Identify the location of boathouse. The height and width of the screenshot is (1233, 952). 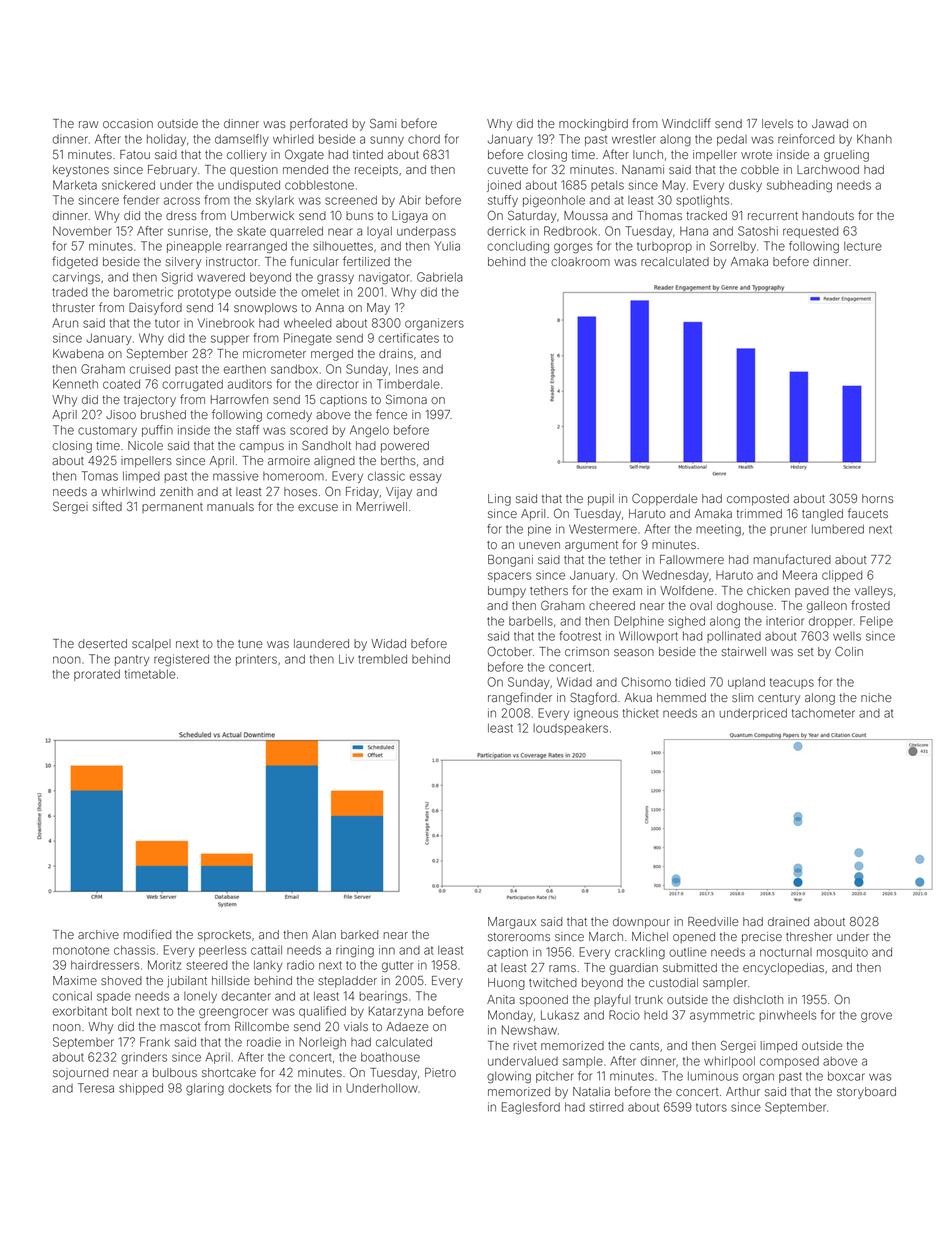
(390, 1057).
